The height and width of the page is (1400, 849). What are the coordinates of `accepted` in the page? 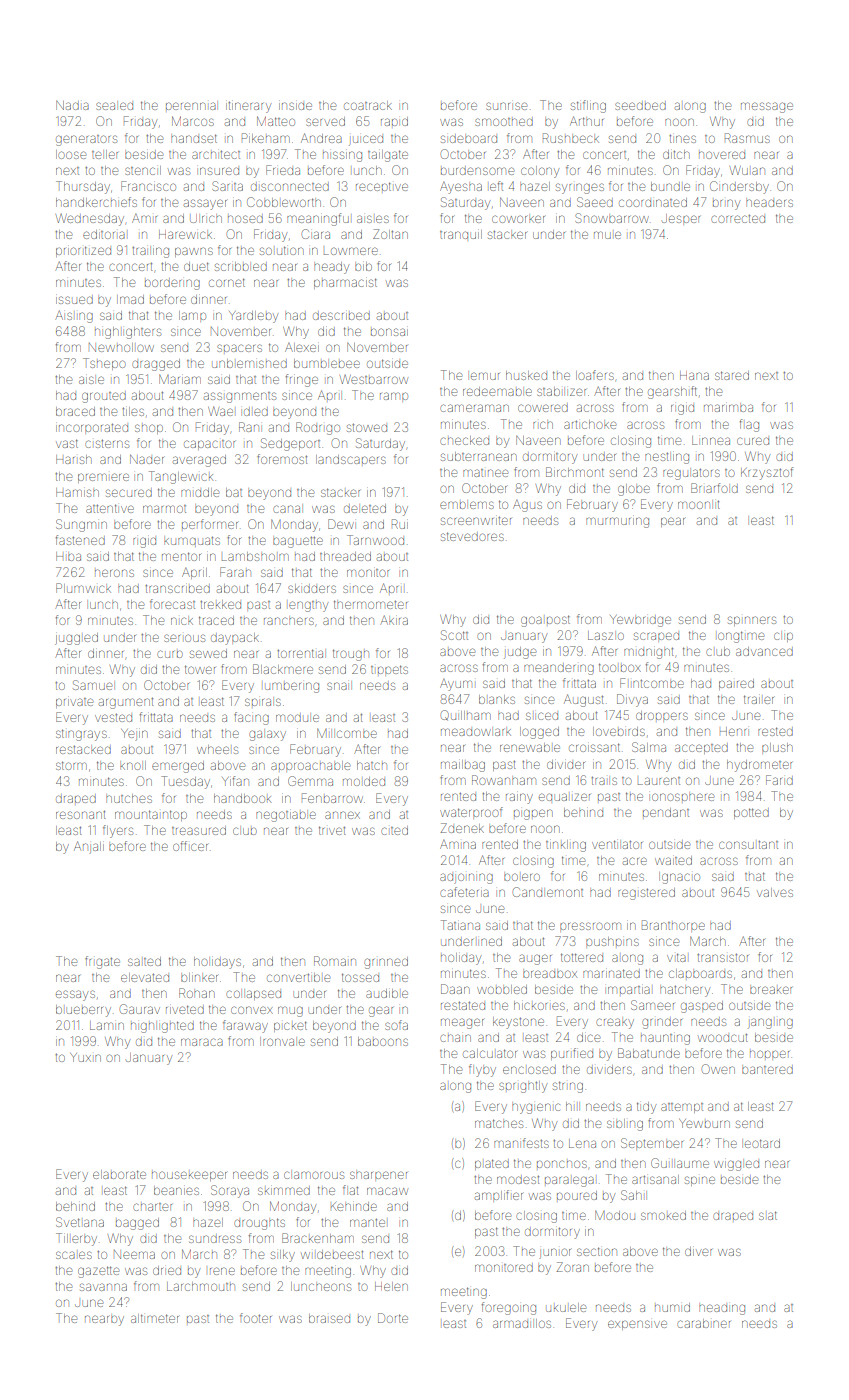 It's located at (701, 749).
